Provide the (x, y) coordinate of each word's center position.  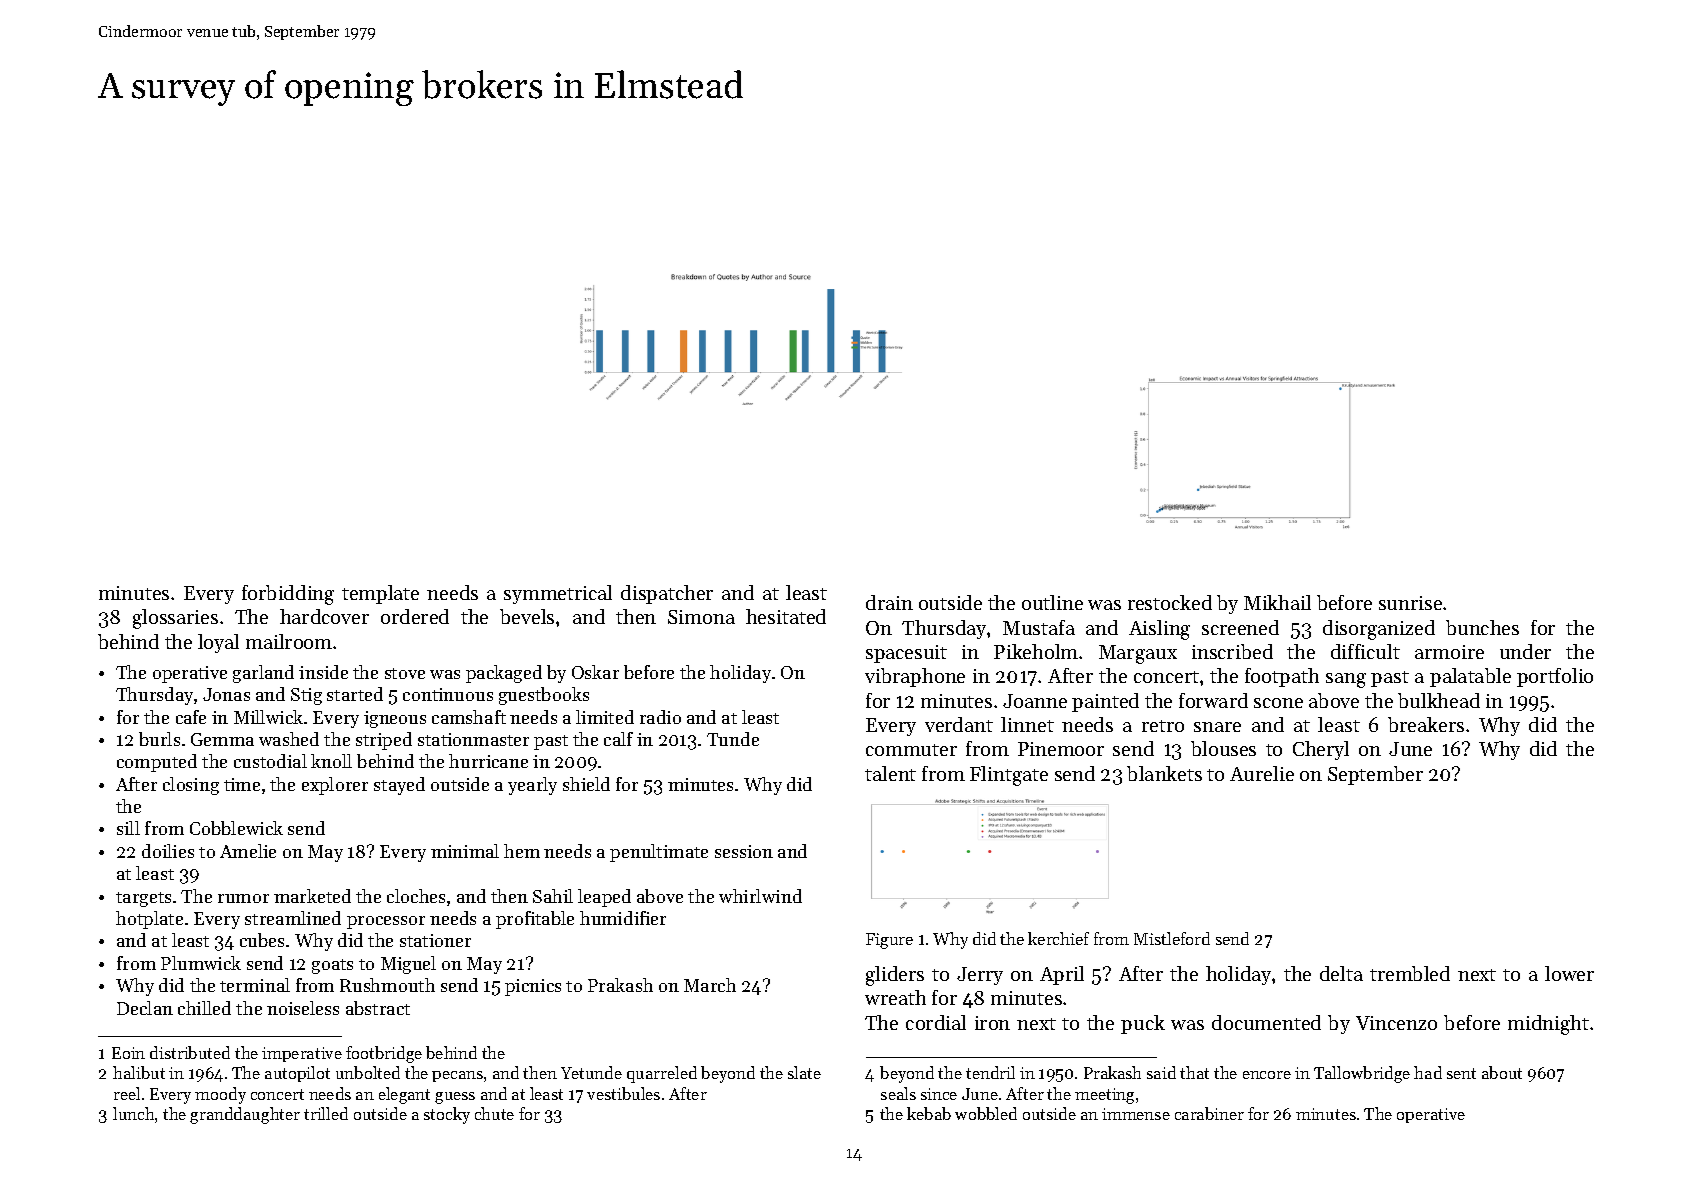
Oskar (595, 672)
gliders (895, 976)
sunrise (1410, 603)
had (1428, 1072)
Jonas (226, 694)
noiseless (303, 1008)
